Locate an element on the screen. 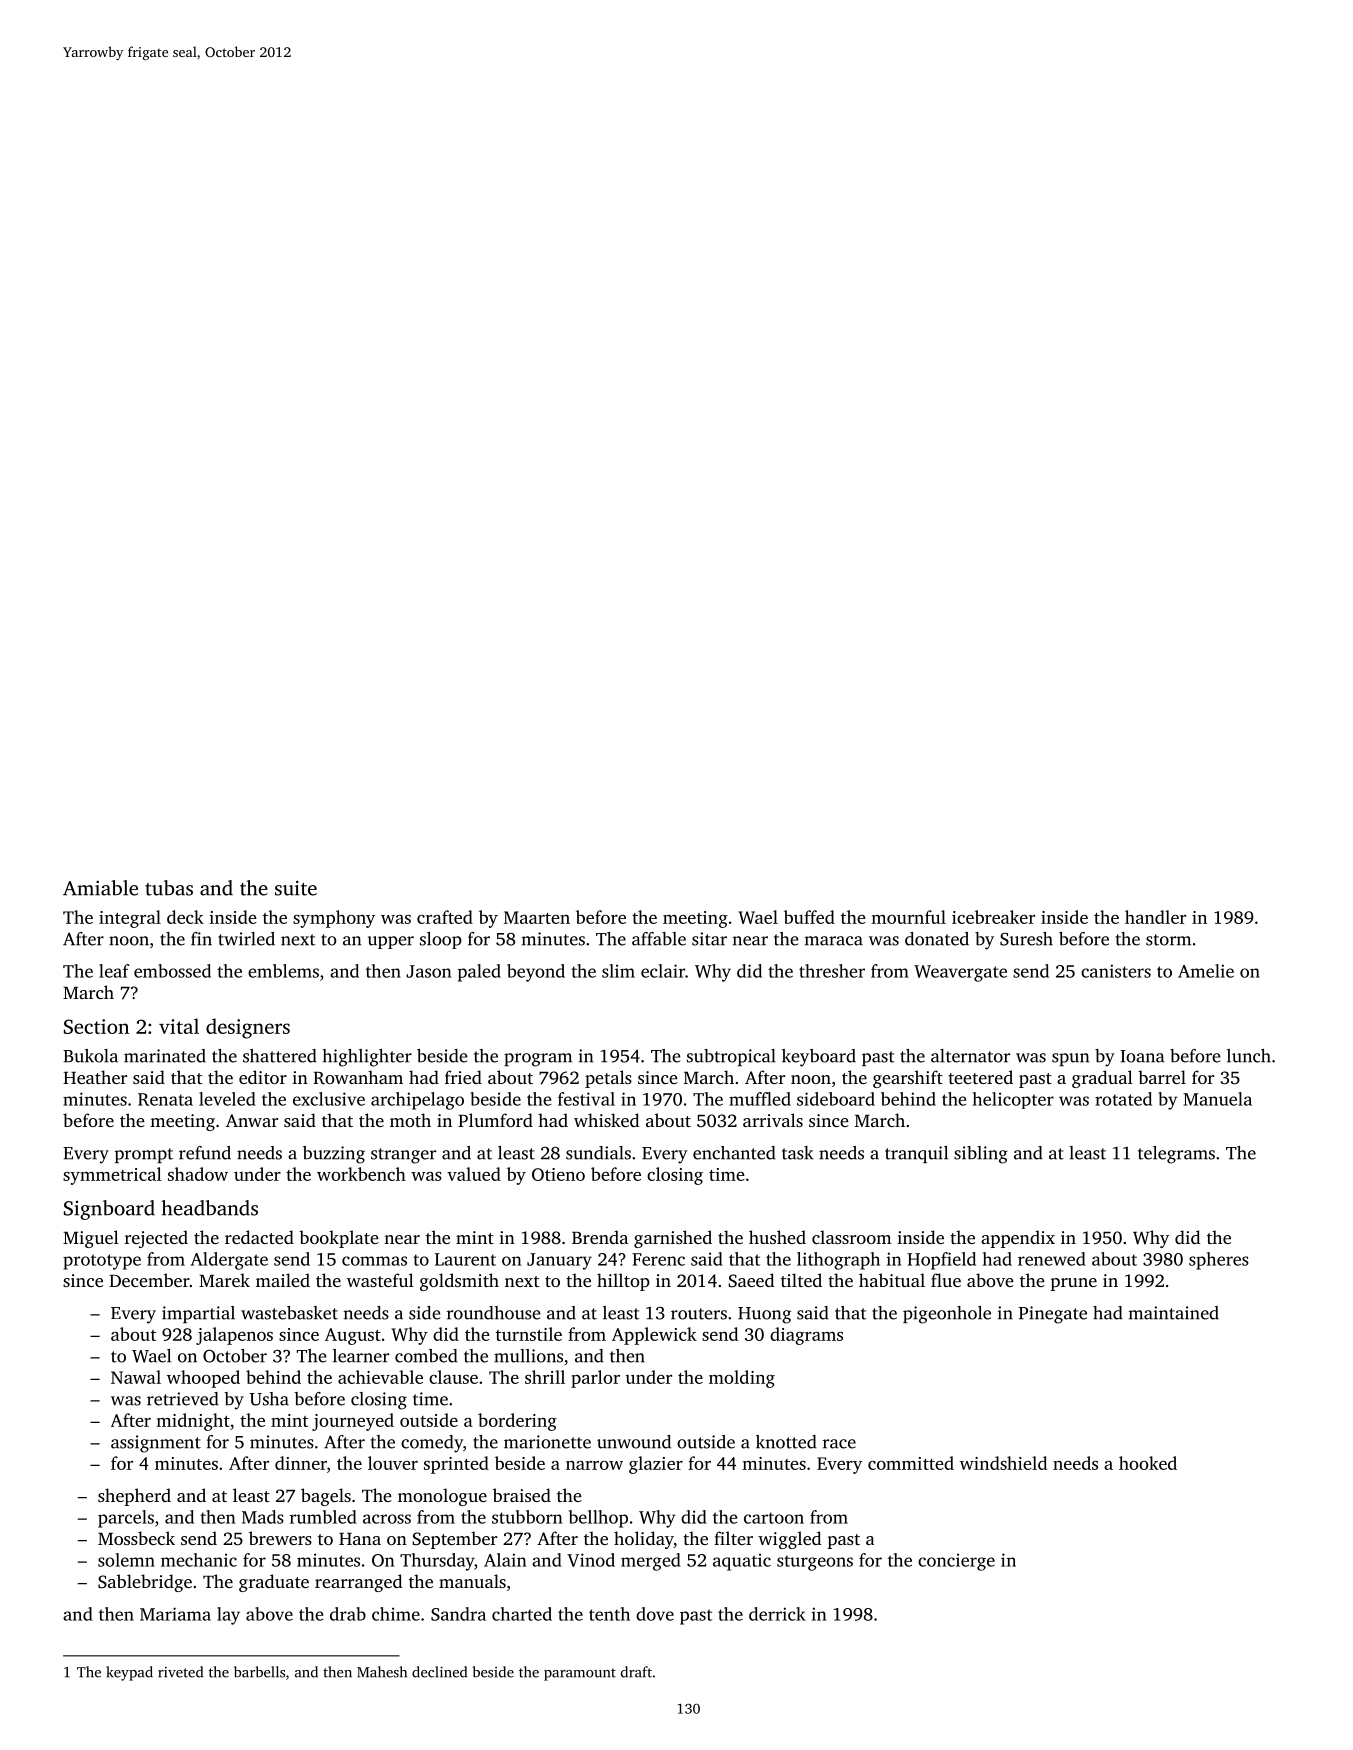 Image resolution: width=1353 pixels, height=1750 pixels. Usha is located at coordinates (269, 1399).
